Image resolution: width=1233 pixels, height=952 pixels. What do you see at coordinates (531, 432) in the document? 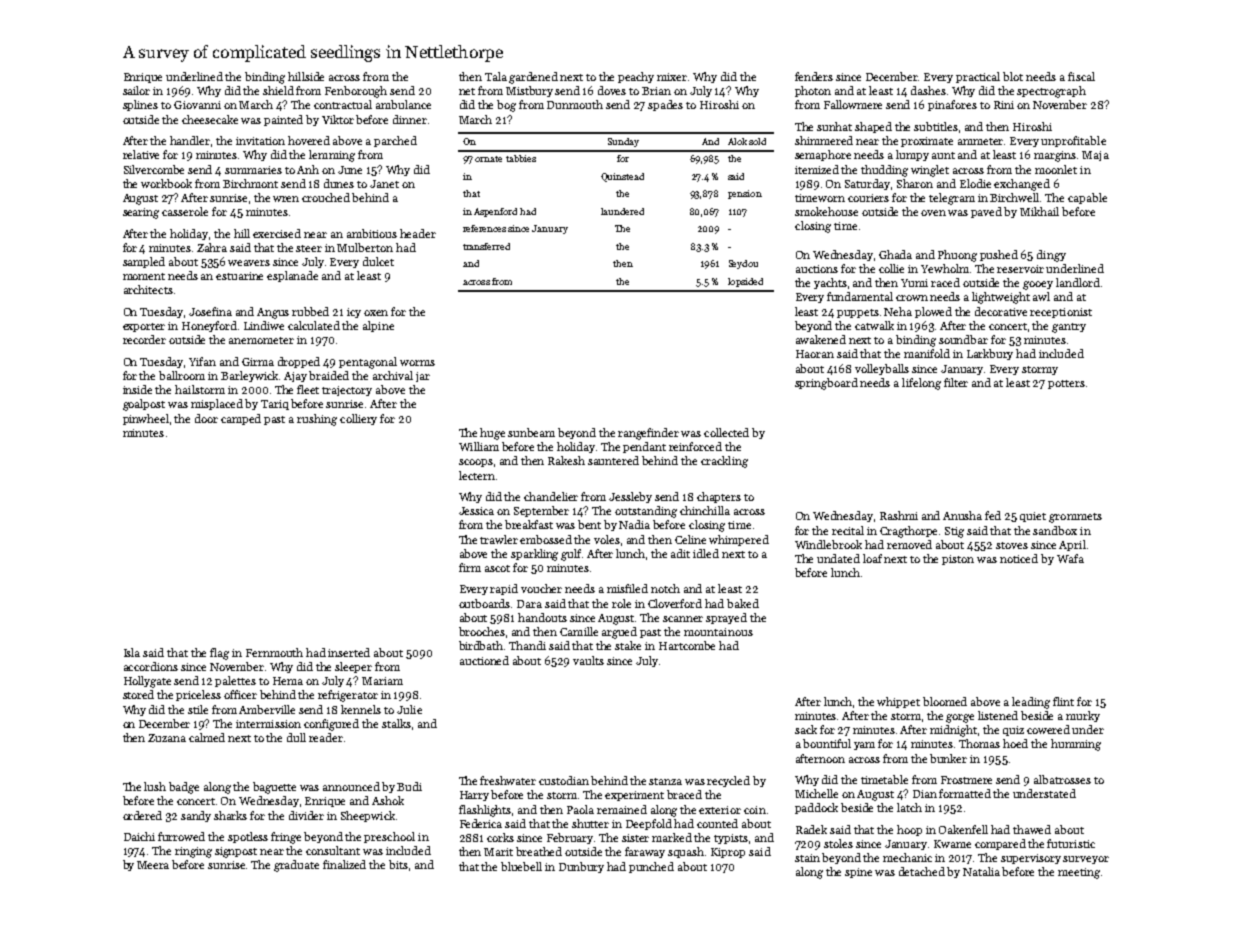
I see `sunbeam` at bounding box center [531, 432].
